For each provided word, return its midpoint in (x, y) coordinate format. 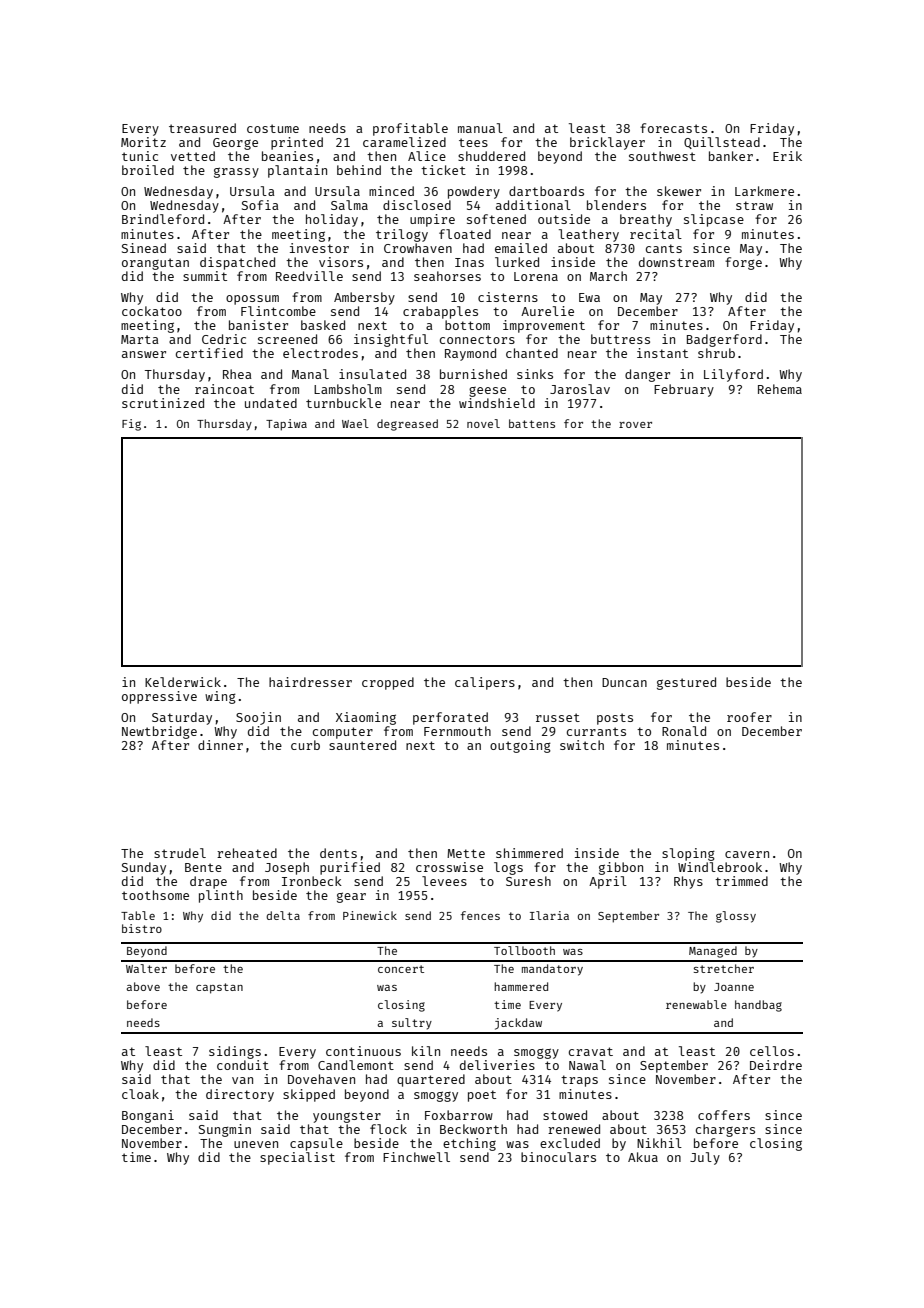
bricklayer (607, 143)
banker (731, 156)
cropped (388, 683)
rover (635, 425)
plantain (297, 171)
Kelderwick (183, 682)
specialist (297, 1158)
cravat (591, 1051)
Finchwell (416, 1157)
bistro (142, 928)
